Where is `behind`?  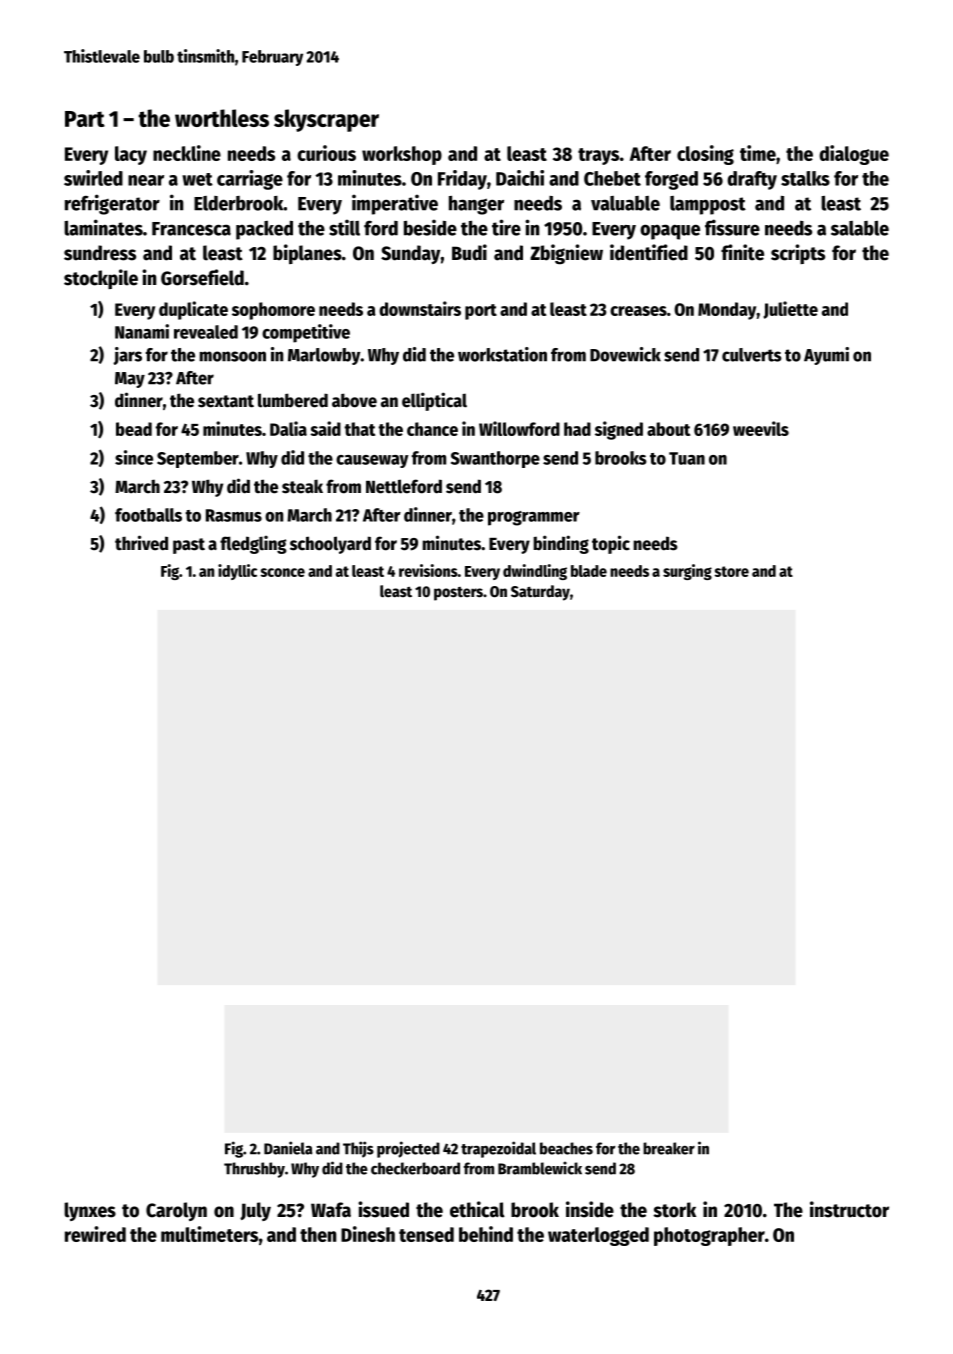 behind is located at coordinates (486, 1234).
